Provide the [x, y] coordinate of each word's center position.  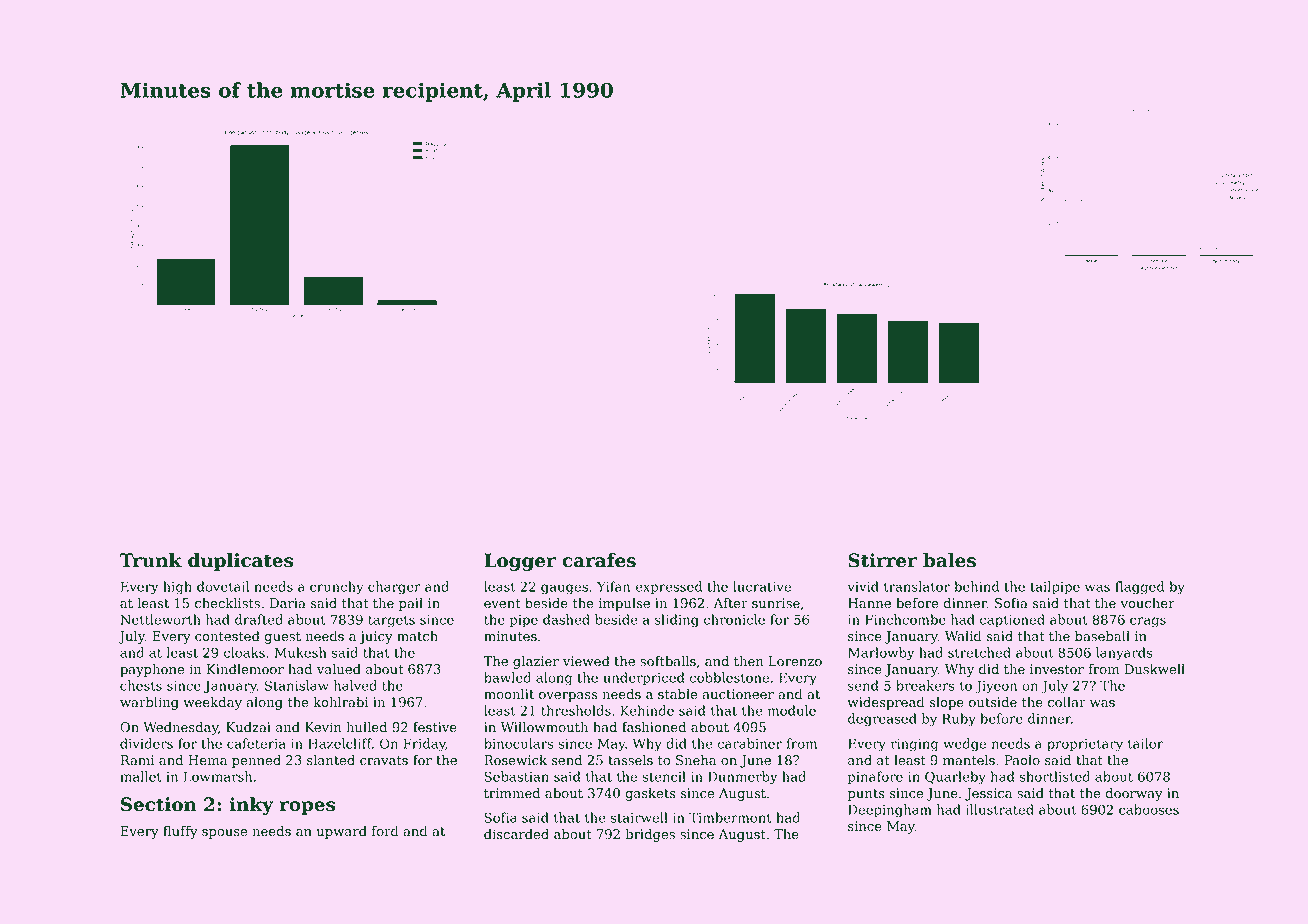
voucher [1147, 603]
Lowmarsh [218, 776]
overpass [568, 697]
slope [946, 703]
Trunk [151, 560]
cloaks [244, 652]
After [731, 603]
